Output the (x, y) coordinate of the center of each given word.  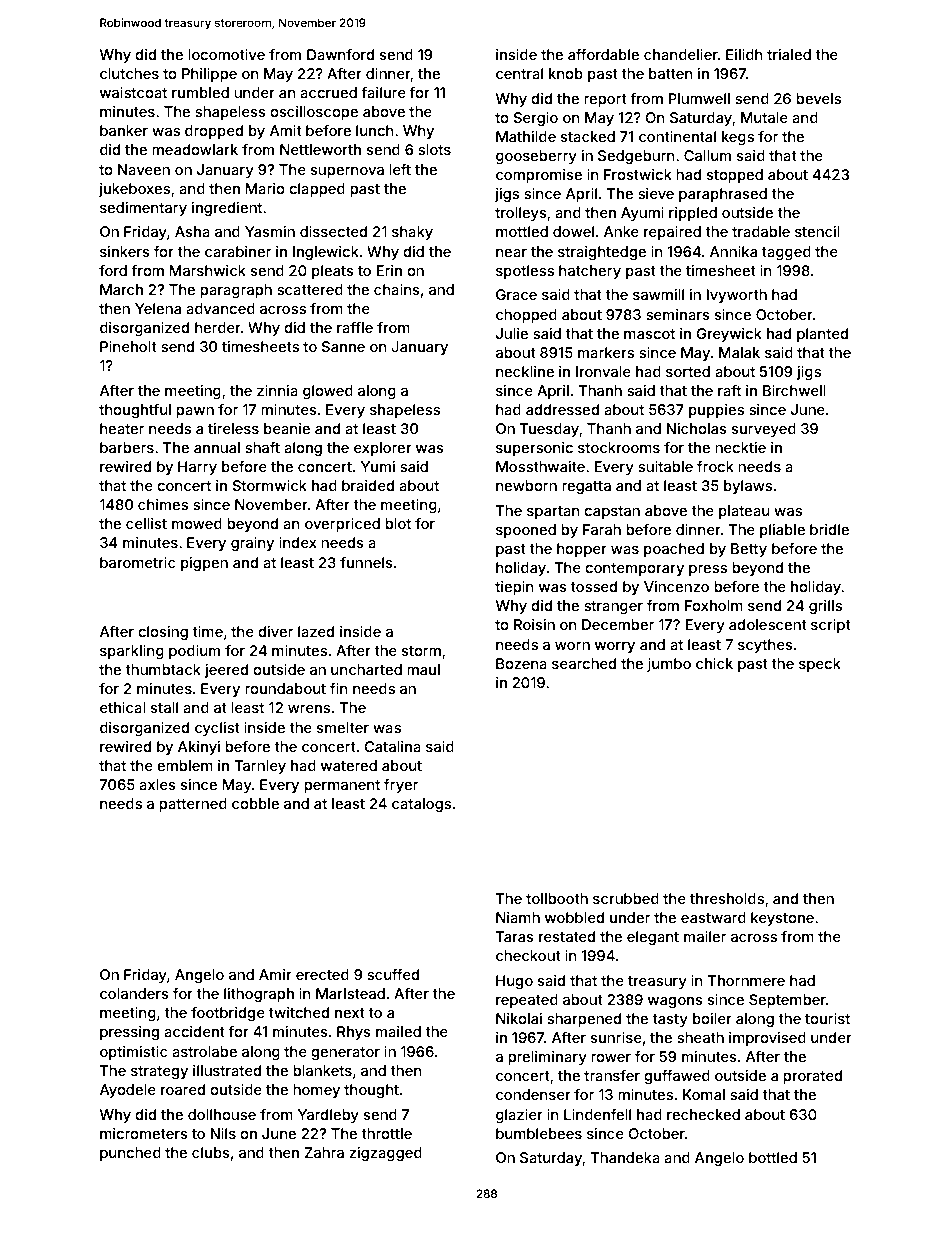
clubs (211, 1152)
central (519, 73)
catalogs (421, 805)
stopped (735, 176)
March (121, 289)
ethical (123, 707)
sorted (688, 371)
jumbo (669, 665)
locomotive (226, 54)
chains (397, 289)
